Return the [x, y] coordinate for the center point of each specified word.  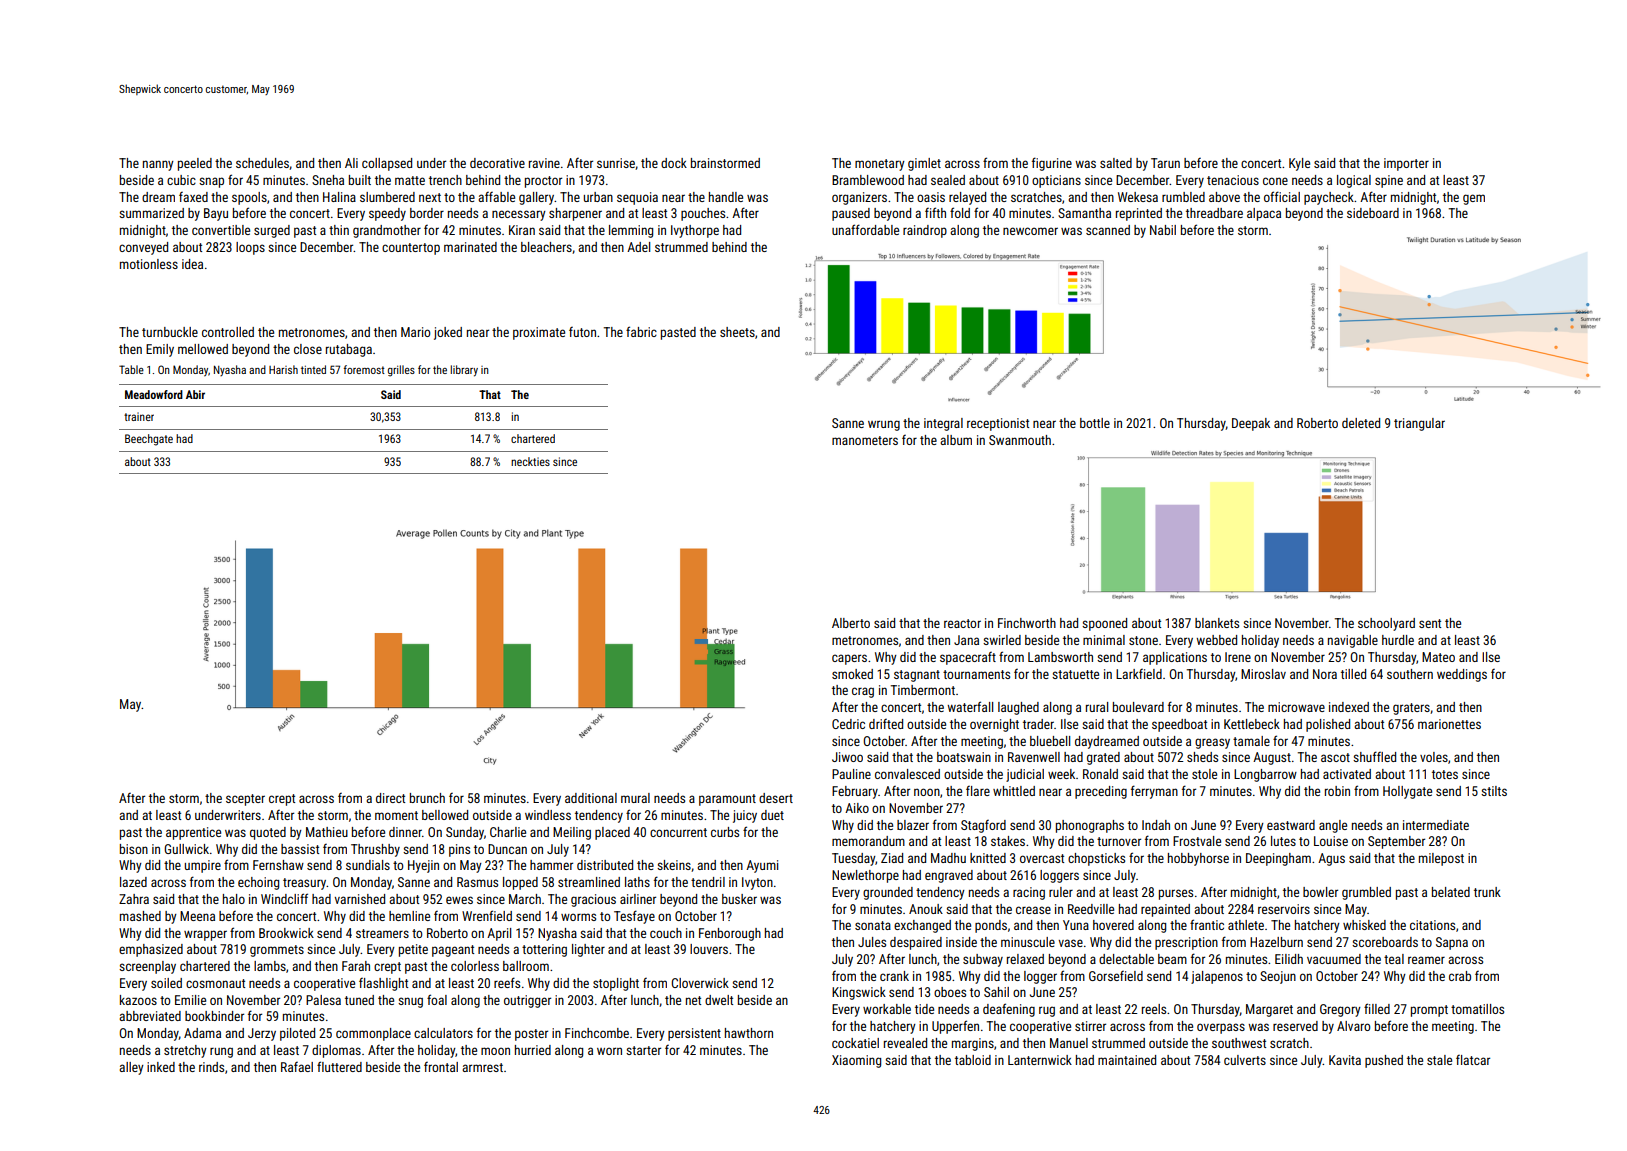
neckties [530, 461]
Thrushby [375, 850]
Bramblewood [868, 180]
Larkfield [1139, 674]
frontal [441, 1067]
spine [1389, 181]
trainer [139, 416]
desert [776, 798]
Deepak [1251, 424]
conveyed [143, 248]
